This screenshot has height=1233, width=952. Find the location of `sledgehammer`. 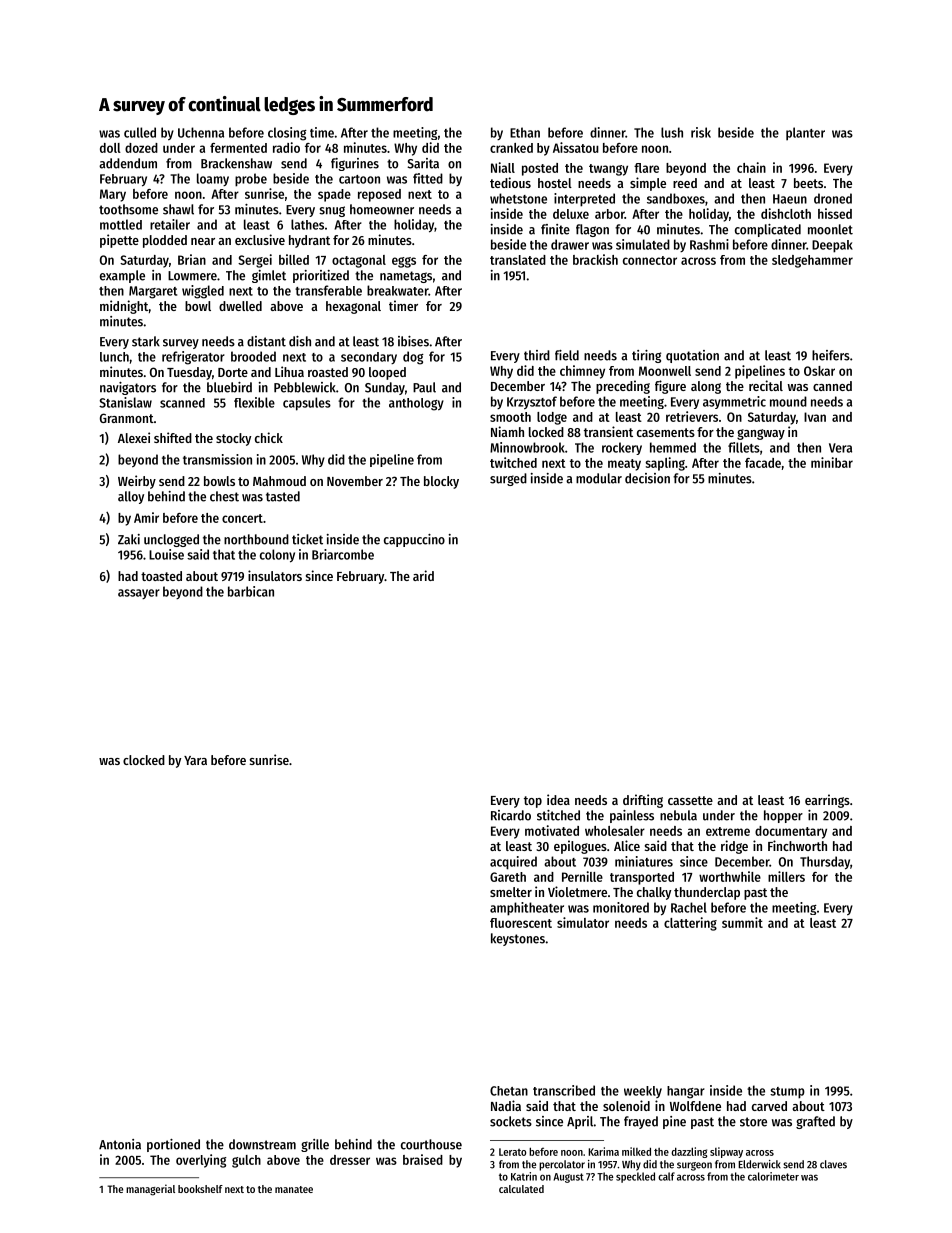

sledgehammer is located at coordinates (812, 261).
